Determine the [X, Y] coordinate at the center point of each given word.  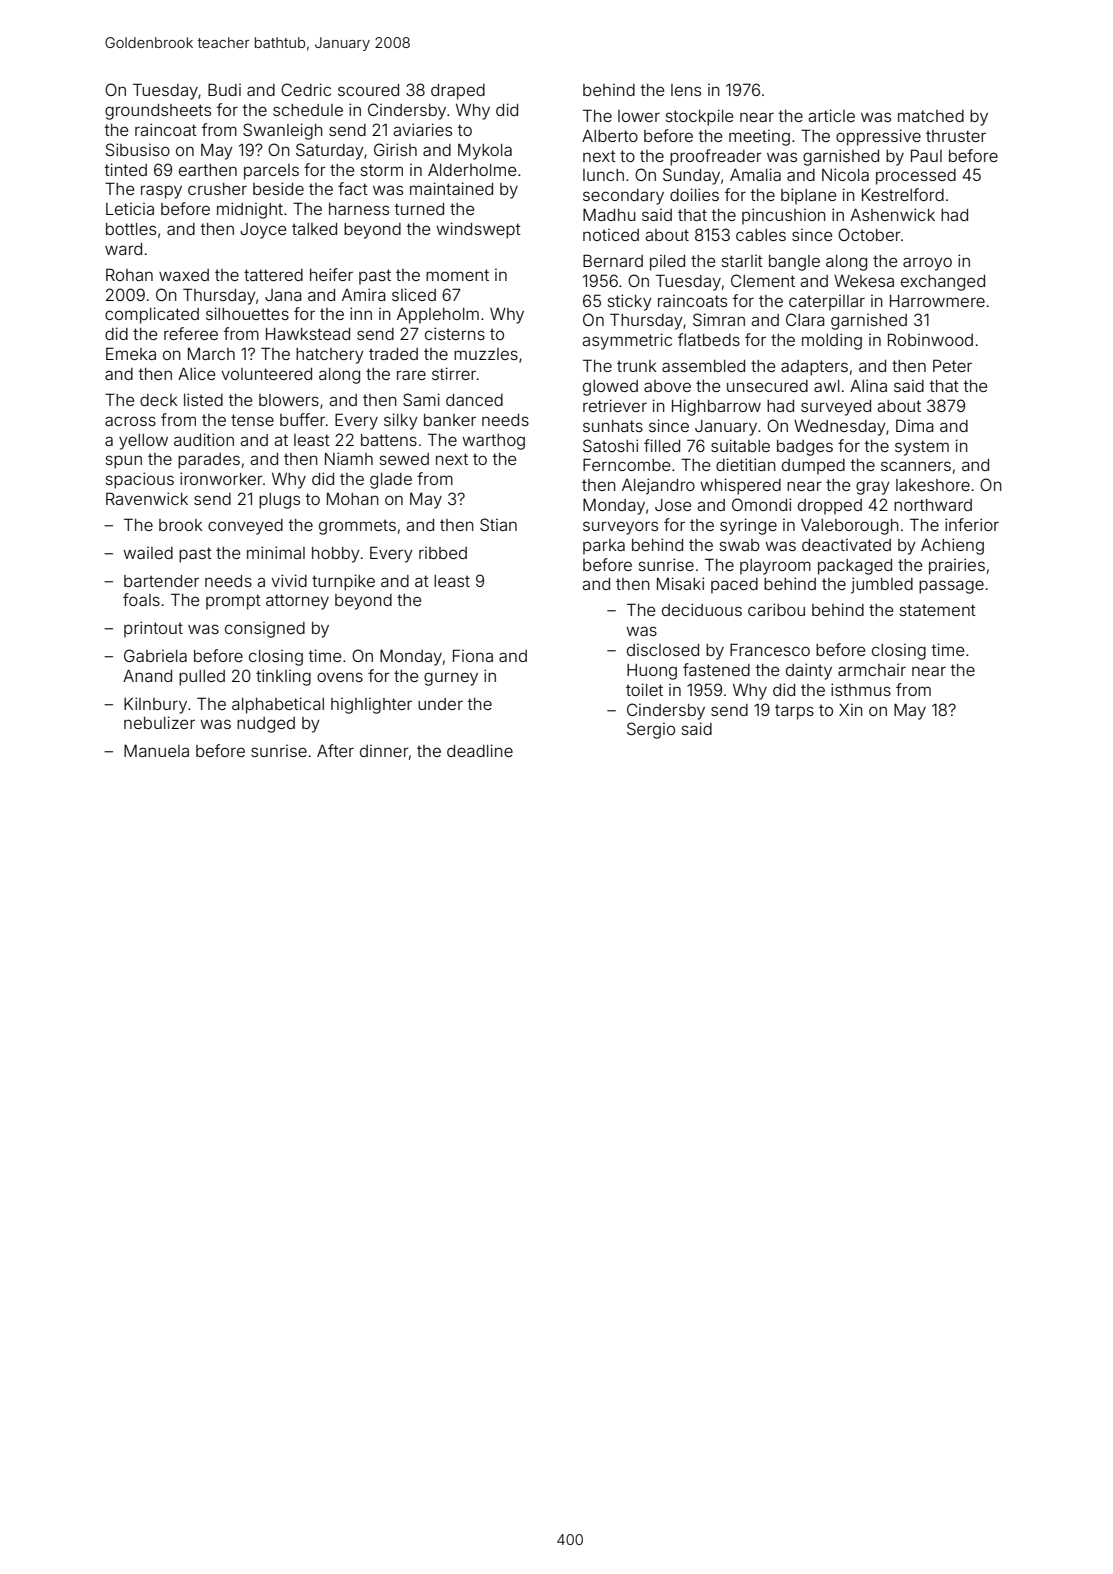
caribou [776, 609]
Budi [224, 89]
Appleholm [438, 316]
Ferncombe [626, 464]
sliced [414, 294]
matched [931, 116]
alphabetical [278, 705]
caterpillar [827, 303]
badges [805, 448]
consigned [265, 630]
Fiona [473, 655]
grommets [357, 527]
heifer [331, 274]
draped [458, 92]
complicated [152, 315]
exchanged [943, 283]
